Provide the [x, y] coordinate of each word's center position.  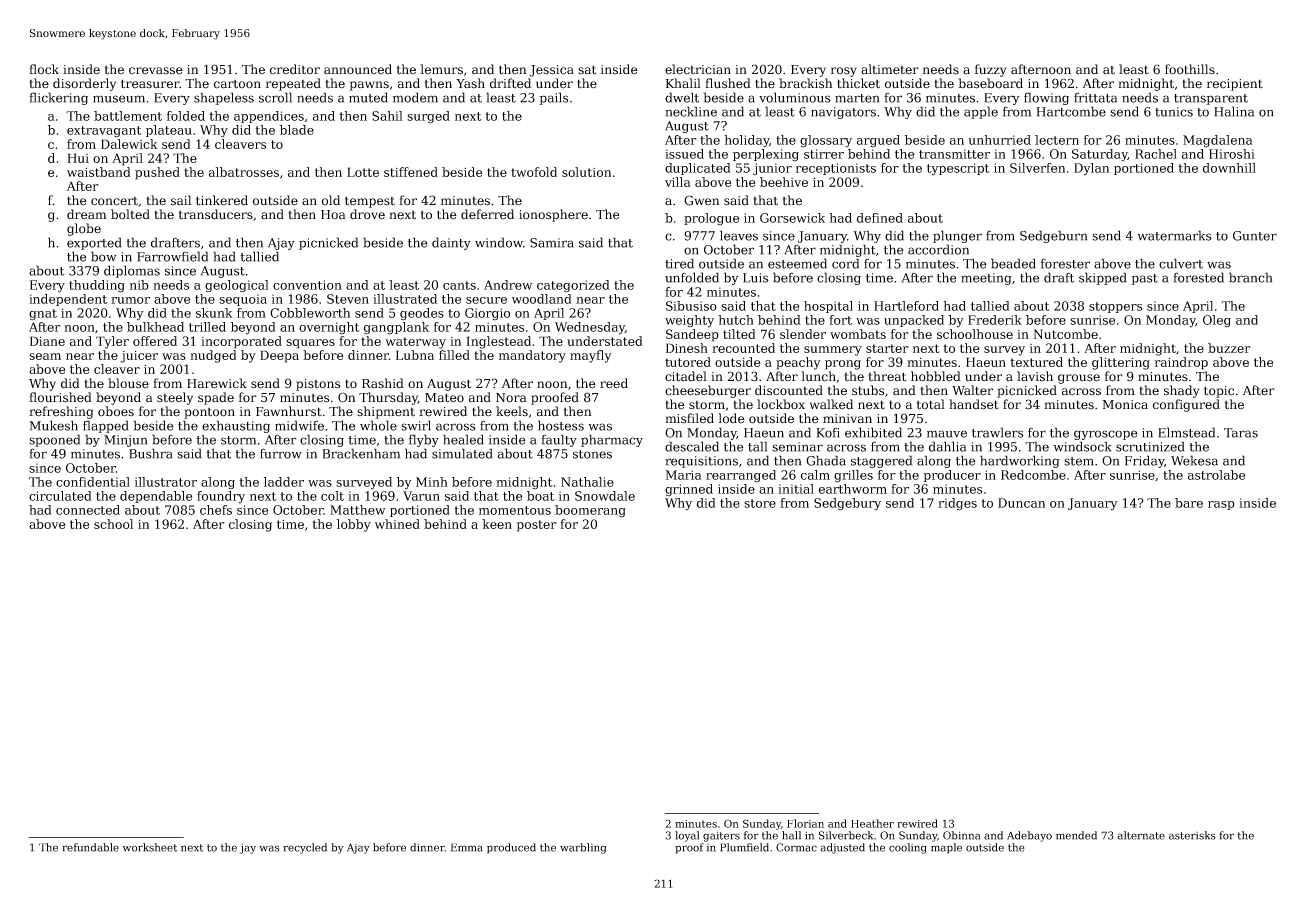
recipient [1235, 85]
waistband [99, 172]
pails [554, 98]
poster [536, 526]
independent [68, 300]
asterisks [1192, 835]
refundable [90, 847]
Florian [805, 823]
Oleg [1217, 321]
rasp [1221, 505]
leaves [739, 235]
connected [88, 510]
